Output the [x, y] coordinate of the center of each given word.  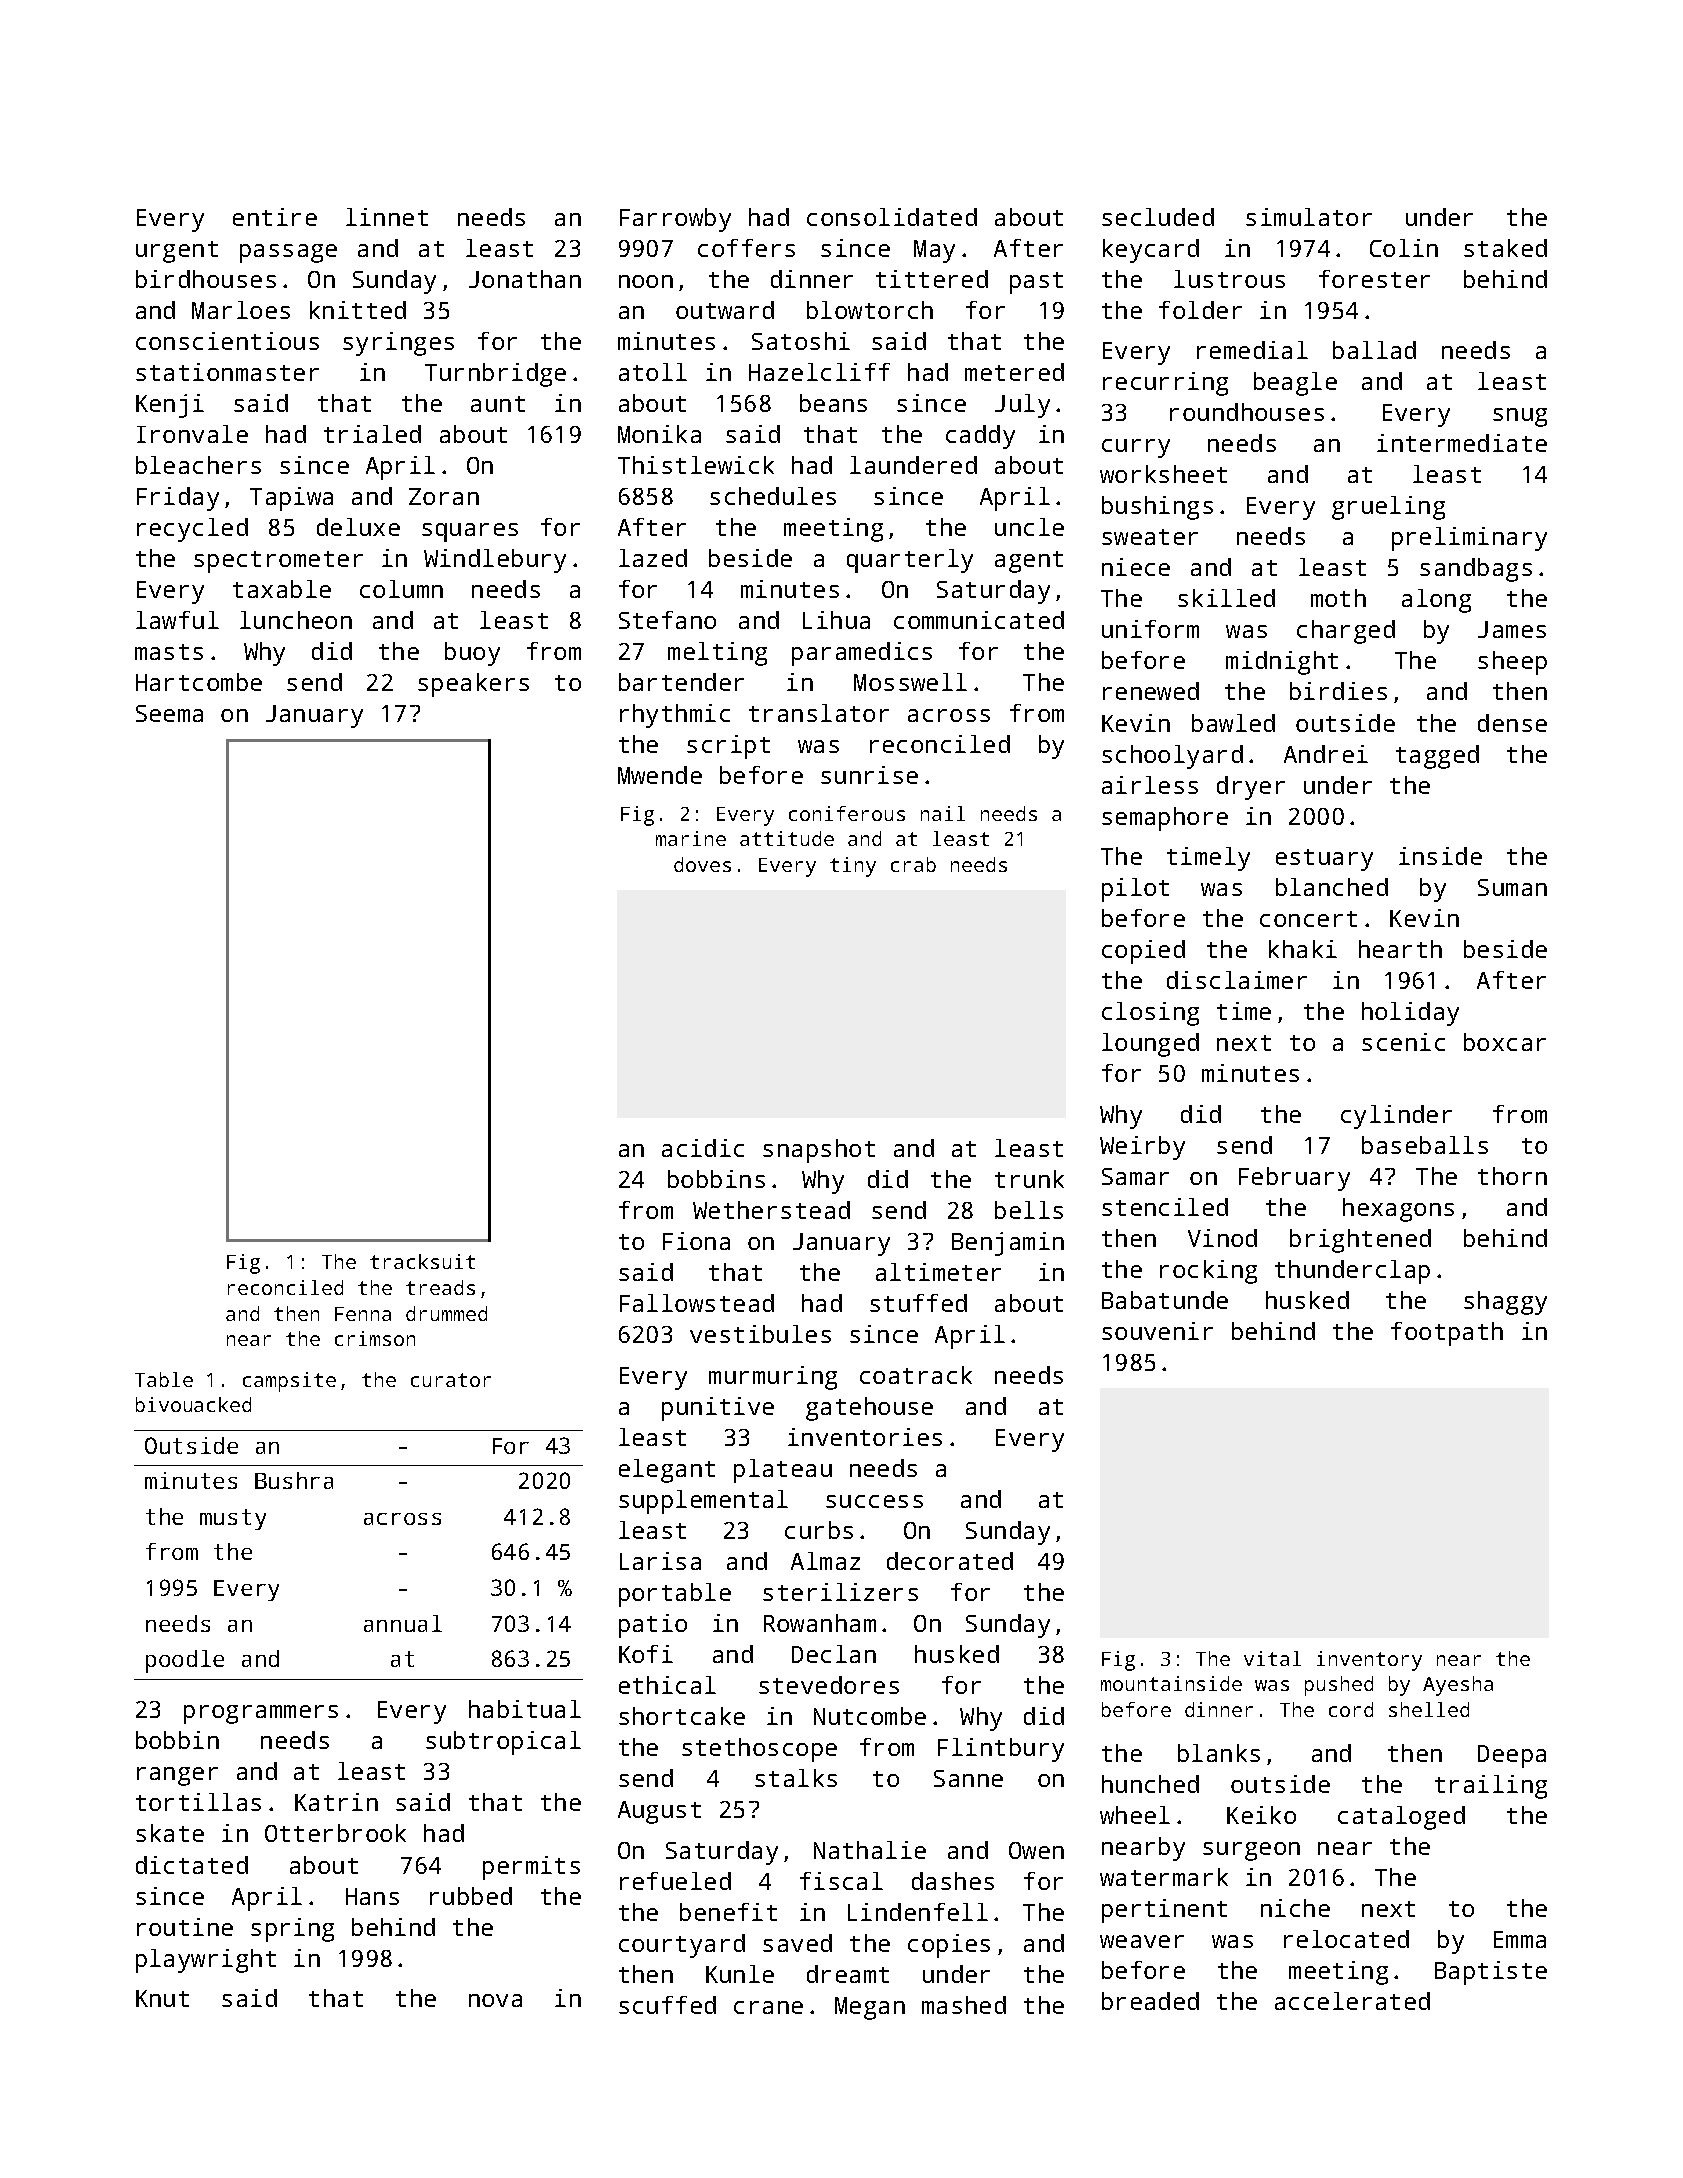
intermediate [1462, 443]
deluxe [358, 527]
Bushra [294, 1480]
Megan [870, 2008]
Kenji [170, 406]
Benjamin [1008, 1244]
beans [833, 403]
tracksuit [422, 1261]
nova [495, 2000]
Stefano [667, 620]
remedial [1252, 350]
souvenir [1157, 1331]
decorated [950, 1561]
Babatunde [1165, 1300]
